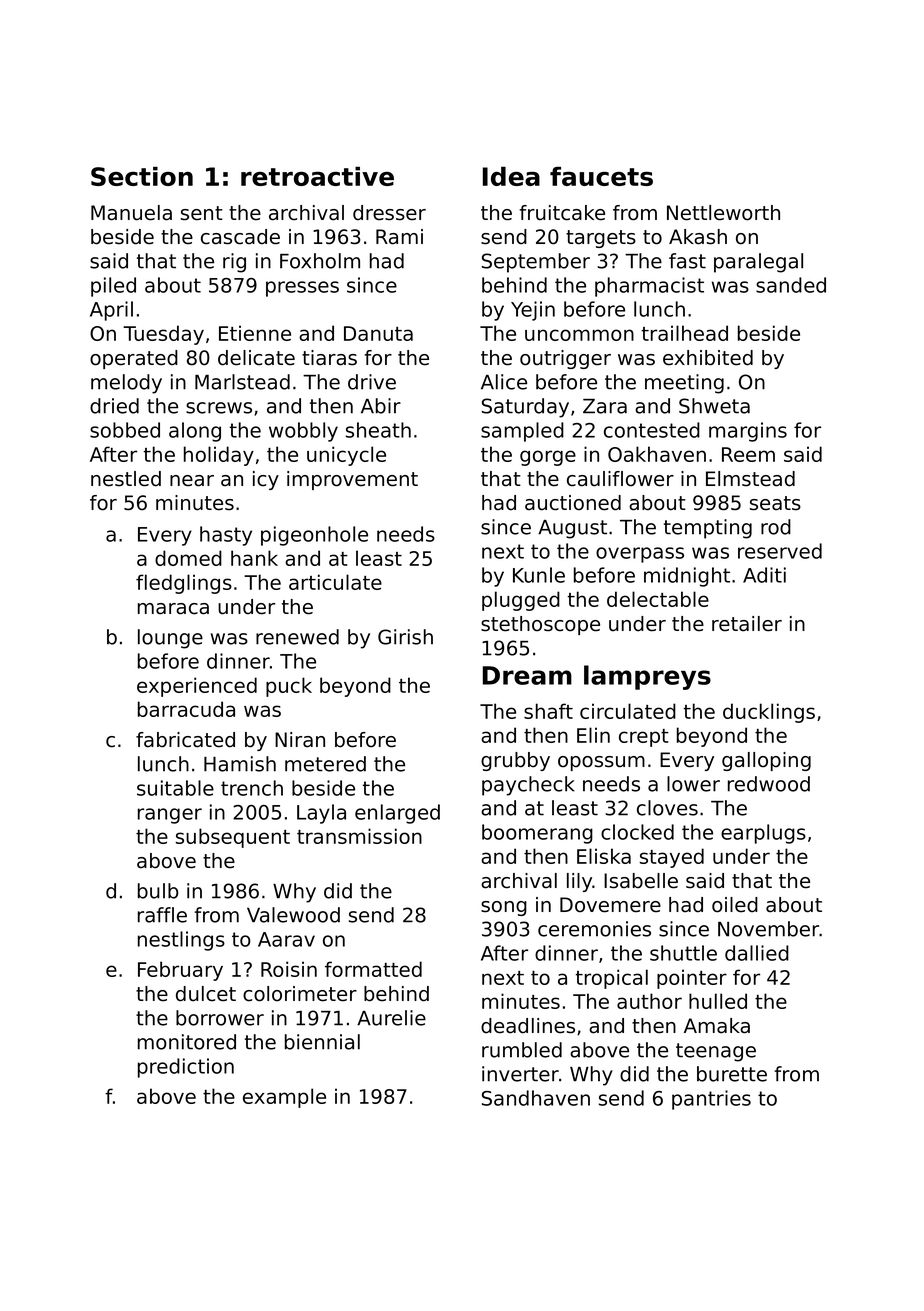  Describe the element at coordinates (185, 740) in the screenshot. I see `fabricated` at that location.
